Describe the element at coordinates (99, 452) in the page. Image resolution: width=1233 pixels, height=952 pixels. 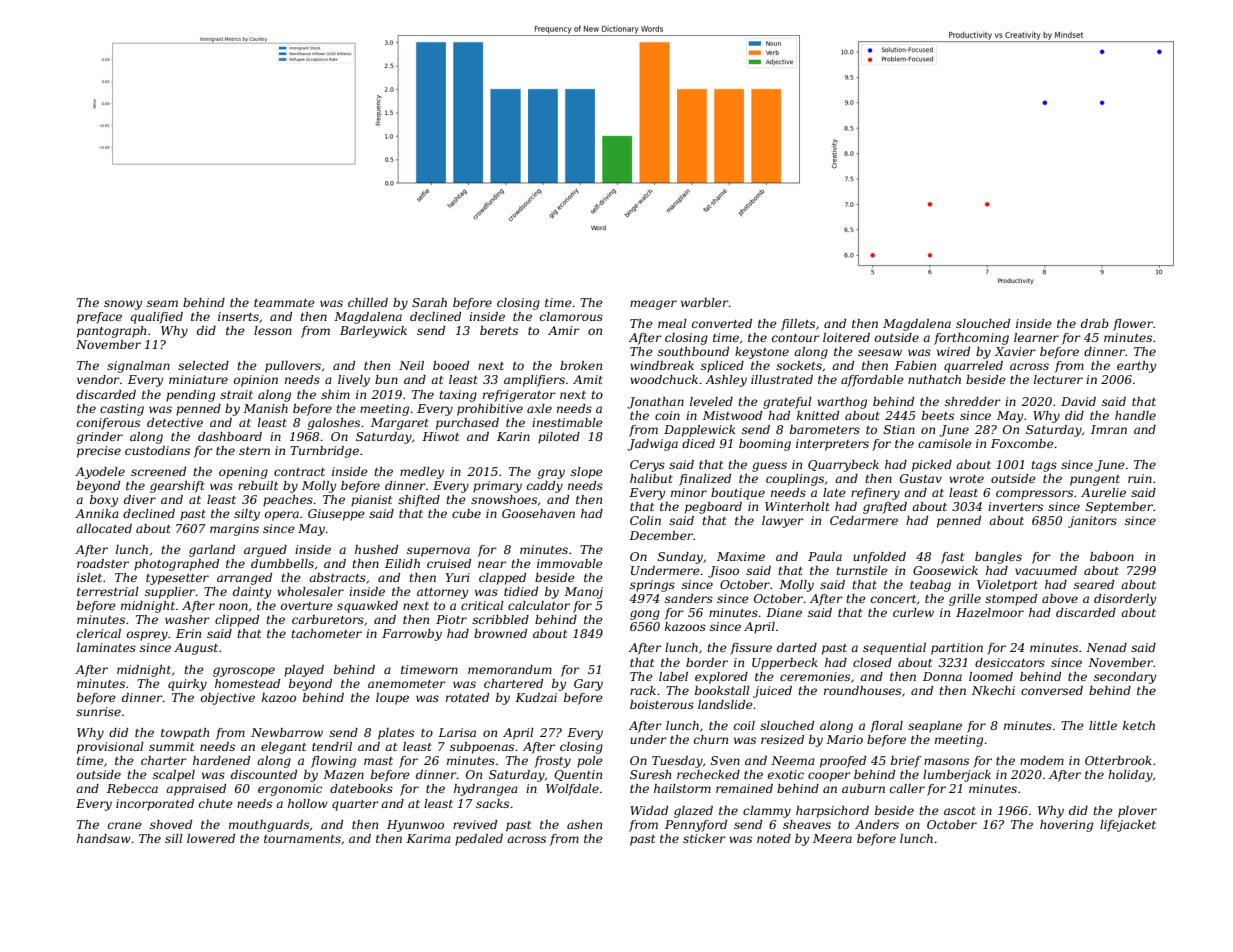
I see `precise` at that location.
